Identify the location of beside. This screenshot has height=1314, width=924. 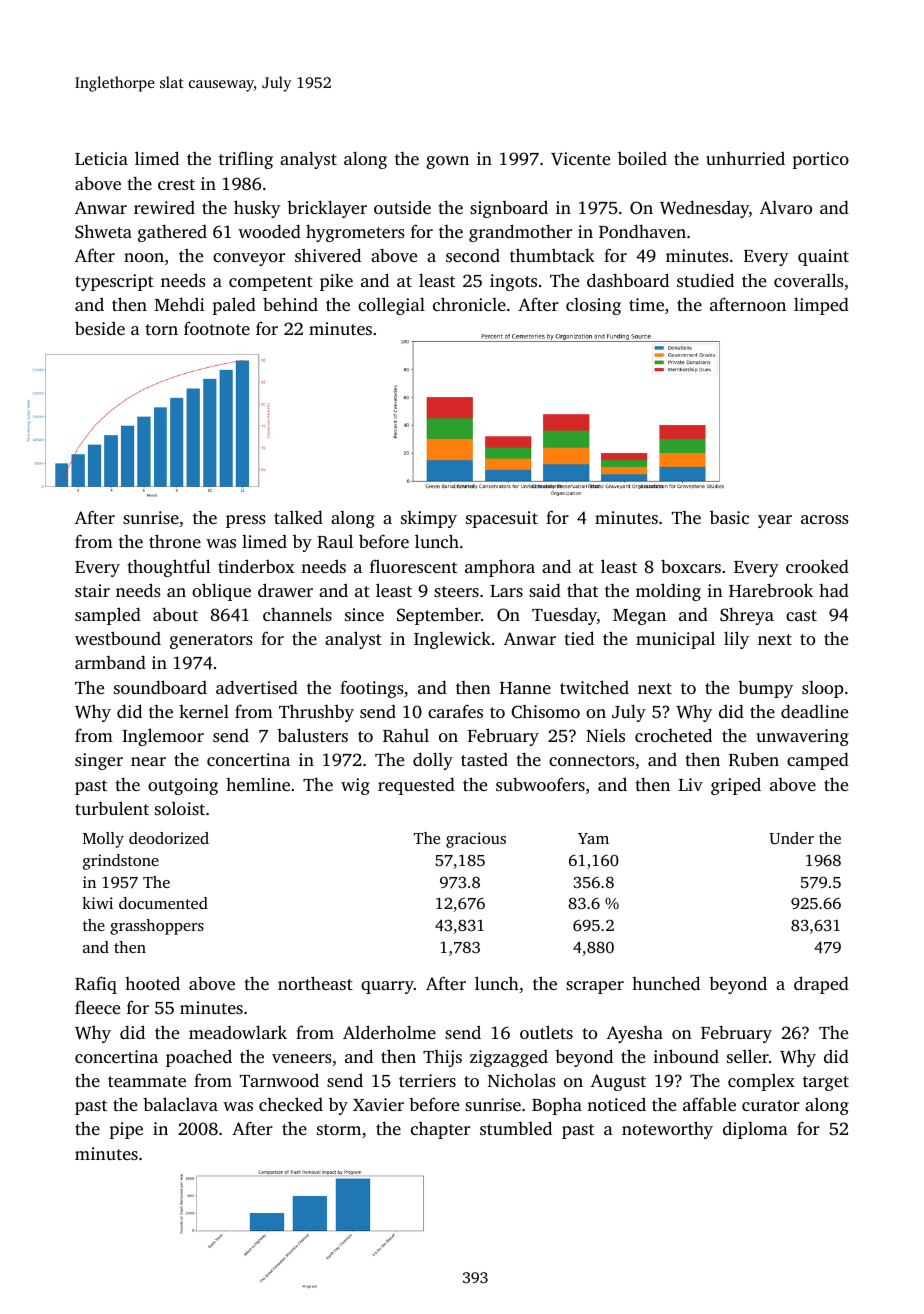
(100, 328).
